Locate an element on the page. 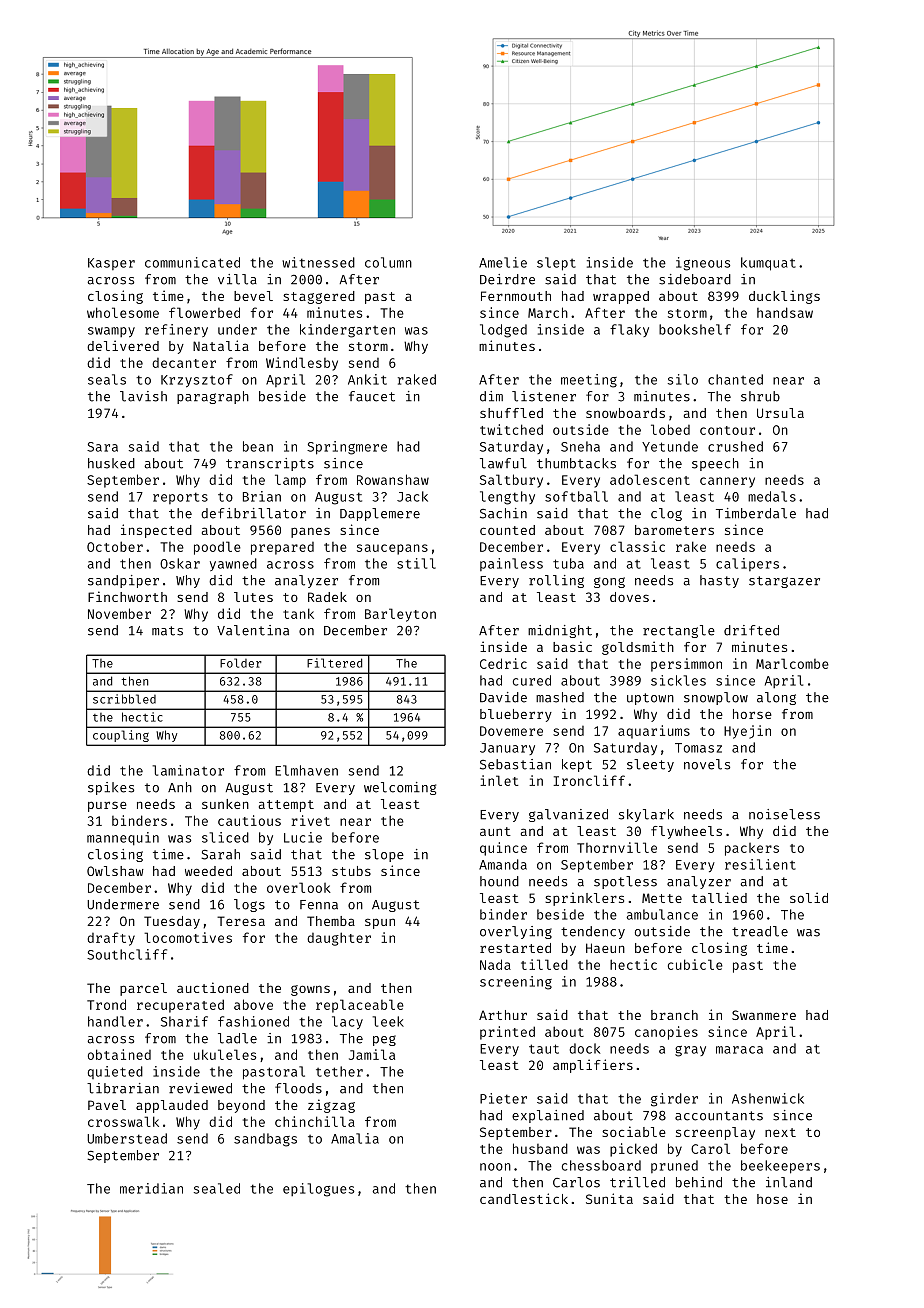 This page has width=924, height=1308. sleety is located at coordinates (650, 765).
